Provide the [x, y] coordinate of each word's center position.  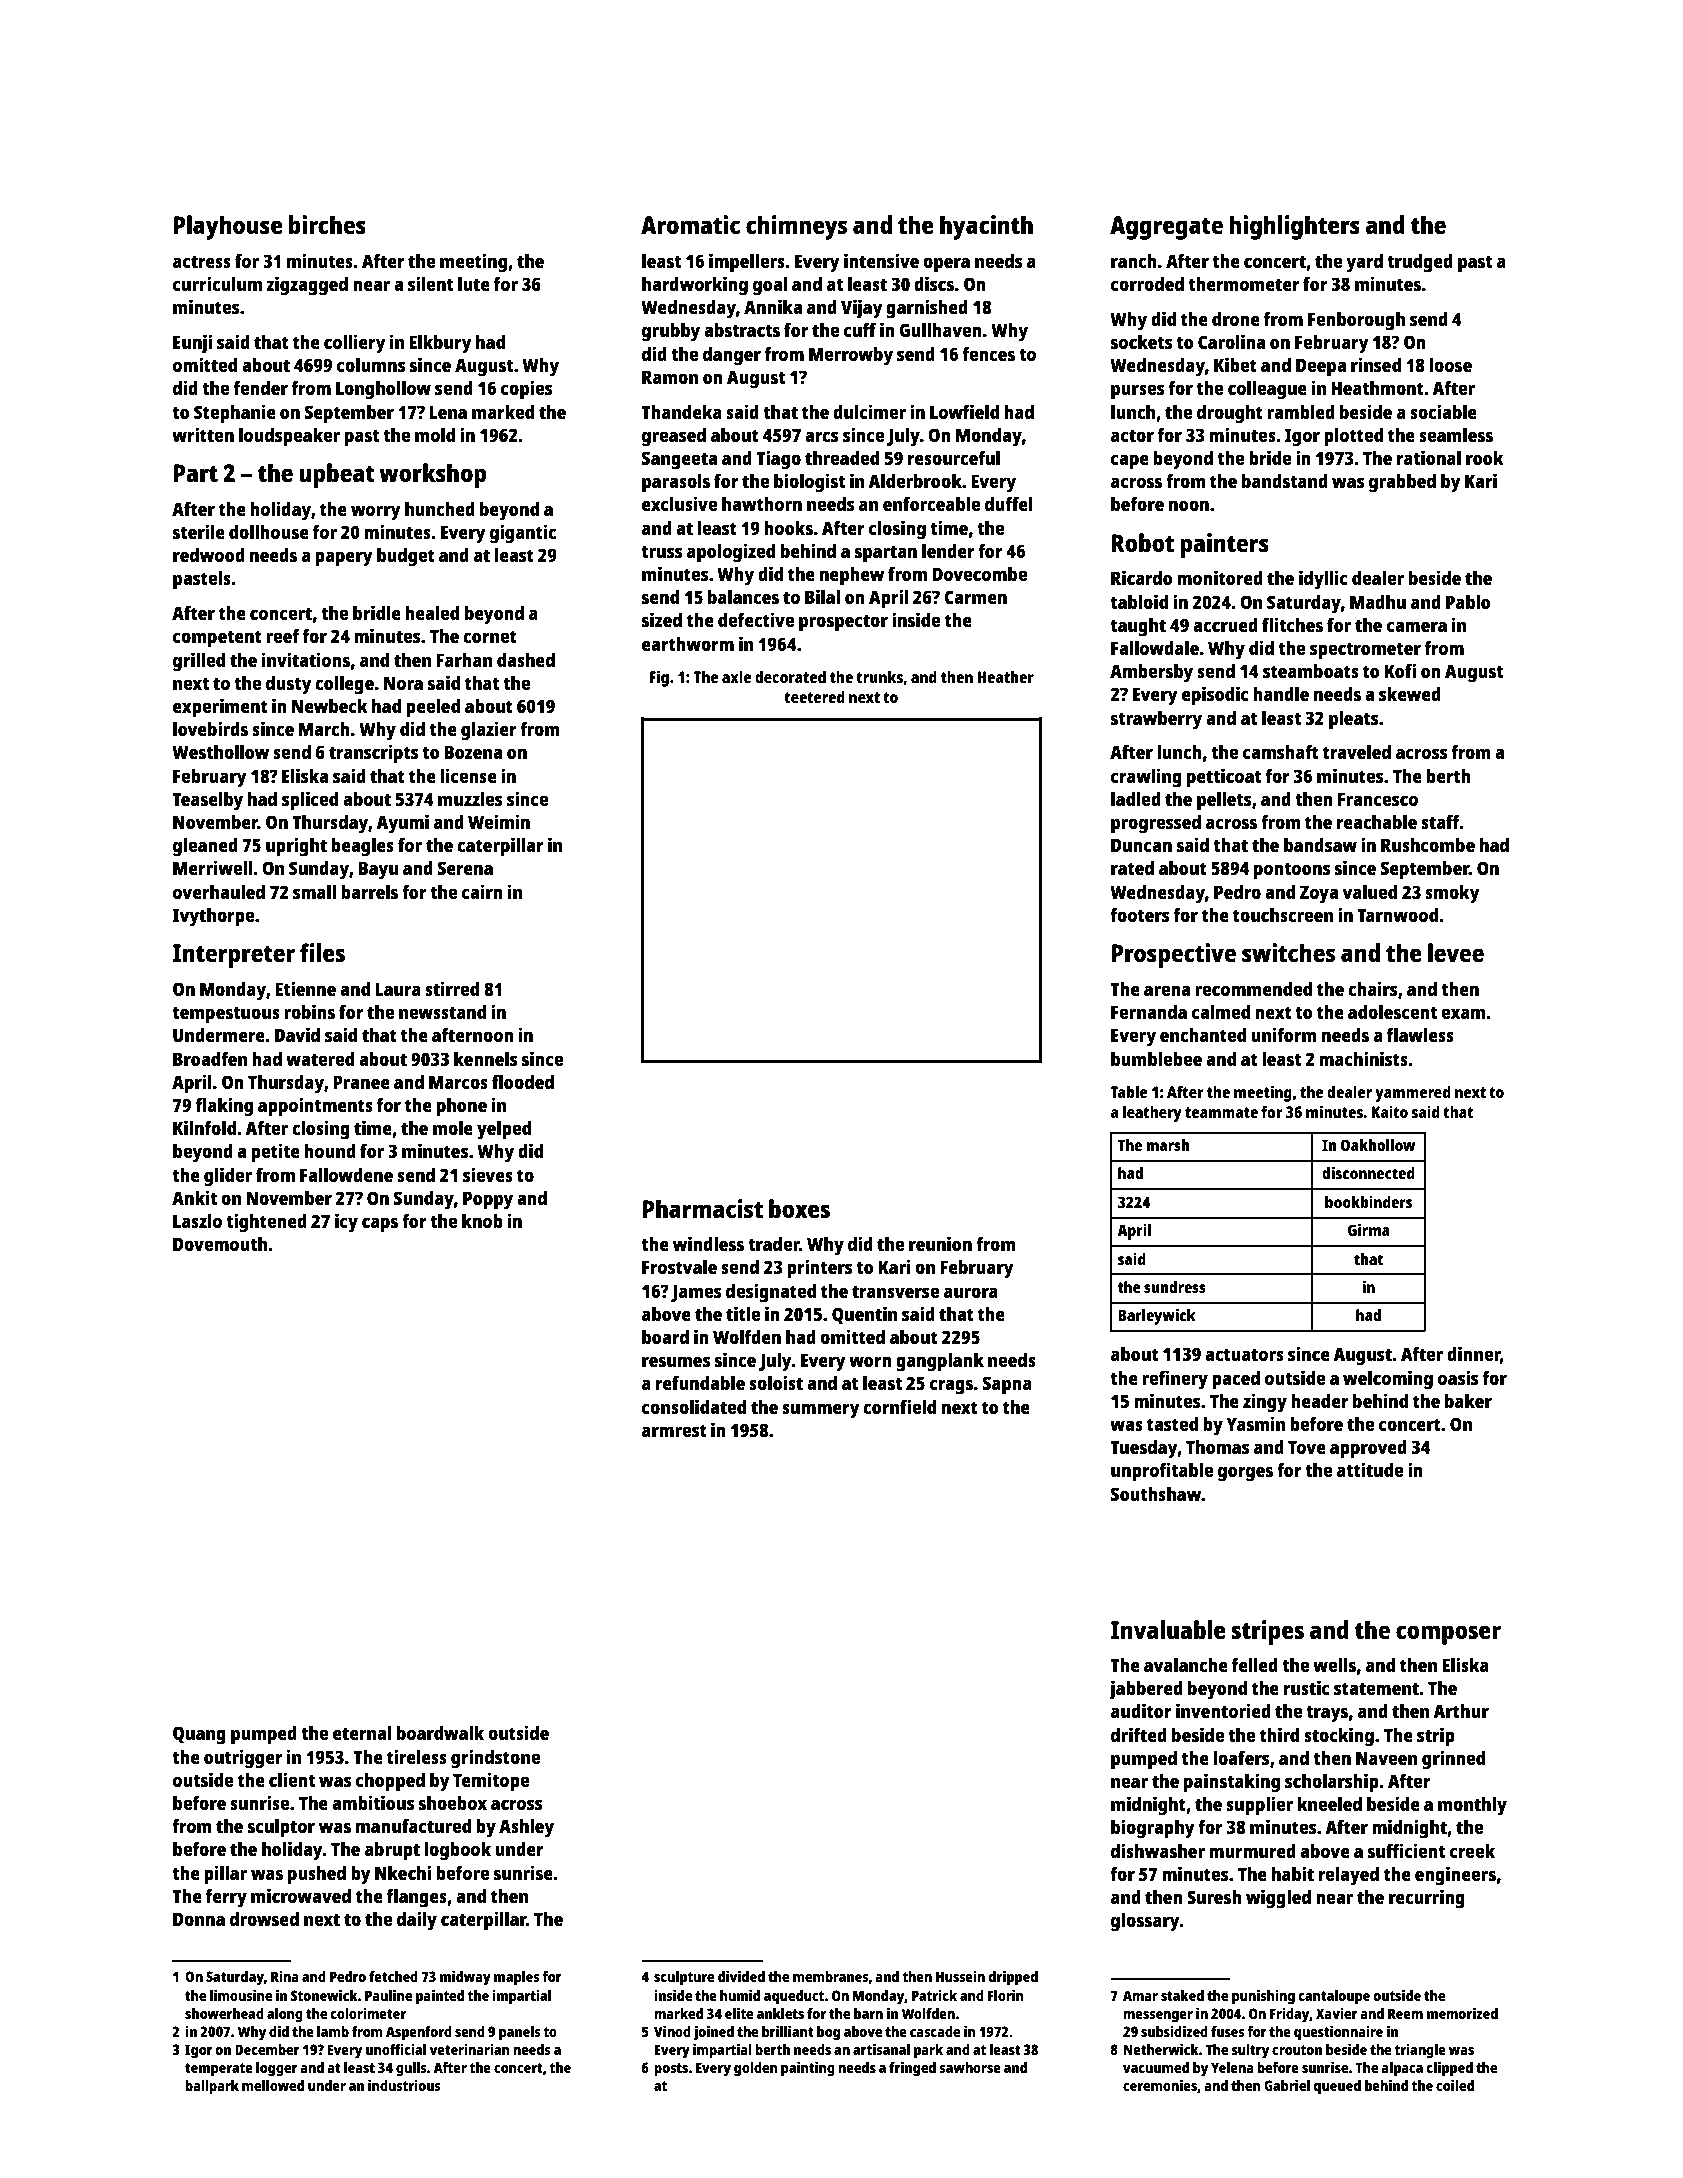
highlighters [1294, 227]
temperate [219, 2070]
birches [327, 224]
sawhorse [970, 2067]
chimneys [796, 227]
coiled [1455, 2085]
